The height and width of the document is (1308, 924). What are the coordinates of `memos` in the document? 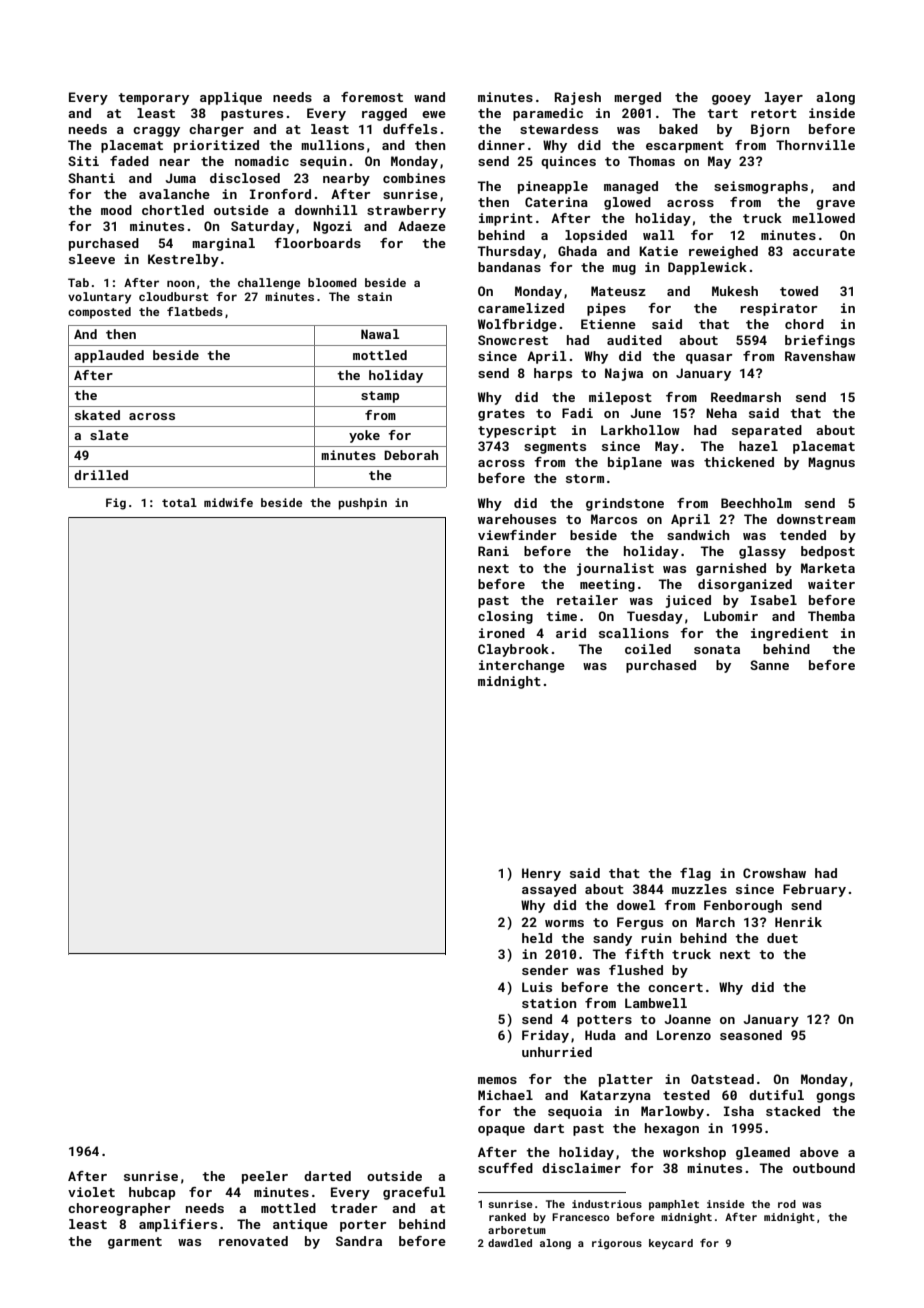 It's located at (497, 1080).
